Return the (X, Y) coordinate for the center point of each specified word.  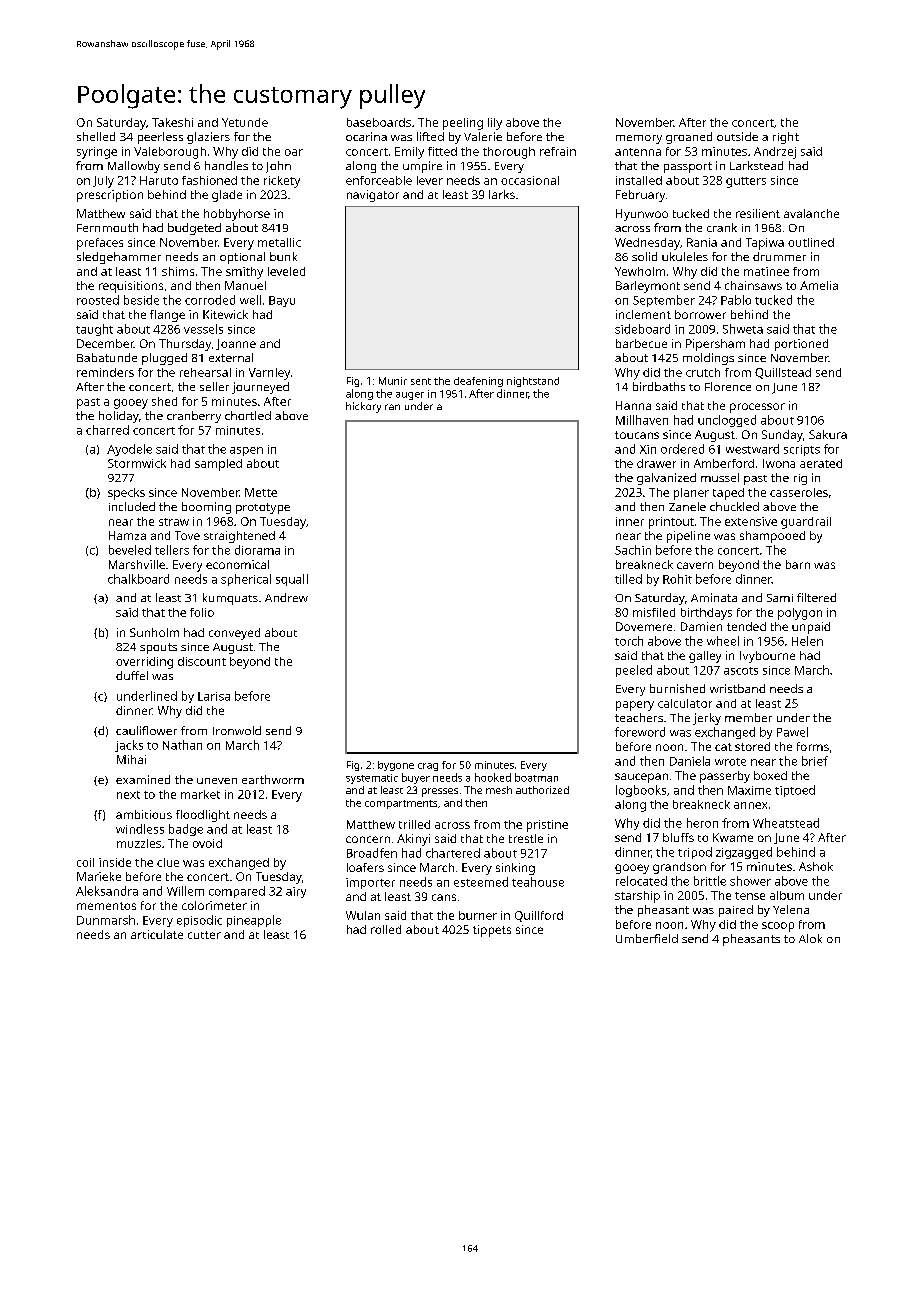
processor (757, 408)
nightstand (533, 382)
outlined (811, 242)
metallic (279, 242)
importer (370, 883)
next (128, 795)
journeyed (260, 388)
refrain (558, 151)
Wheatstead (786, 823)
